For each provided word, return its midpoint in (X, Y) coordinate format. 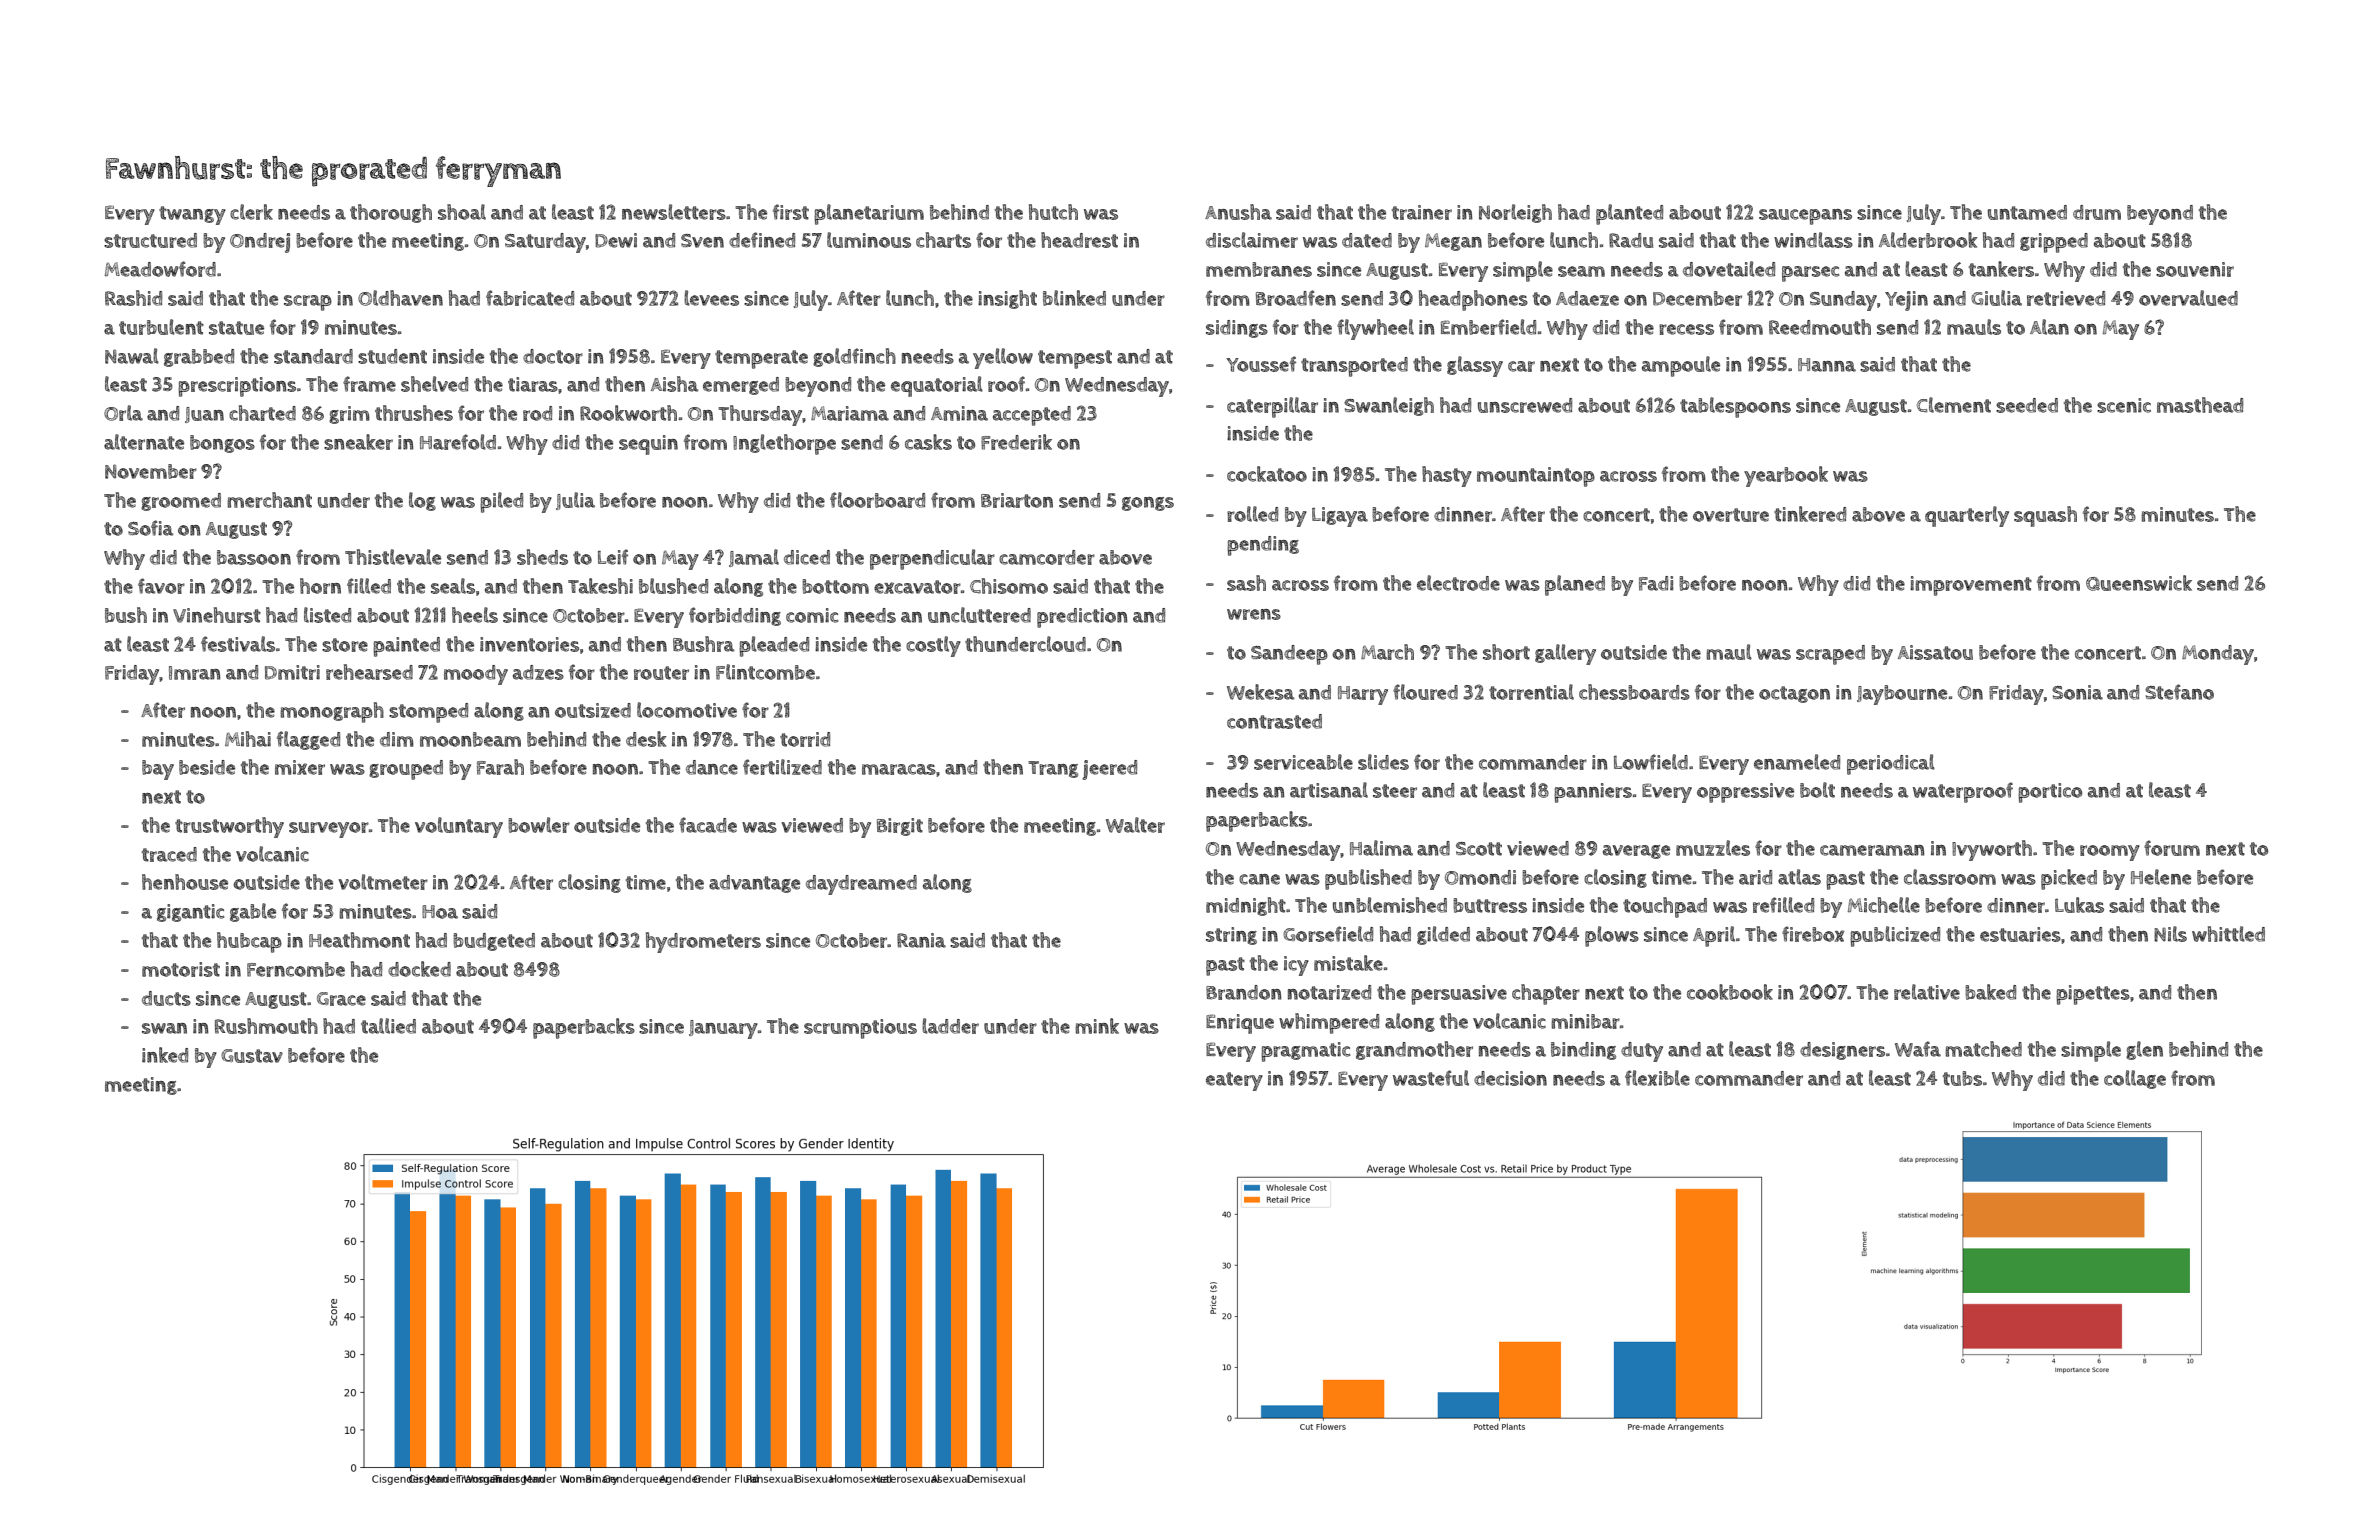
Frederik (1016, 442)
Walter (1135, 825)
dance (712, 767)
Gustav (252, 1056)
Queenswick (2139, 583)
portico (2050, 793)
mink (1097, 1026)
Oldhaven (400, 298)
